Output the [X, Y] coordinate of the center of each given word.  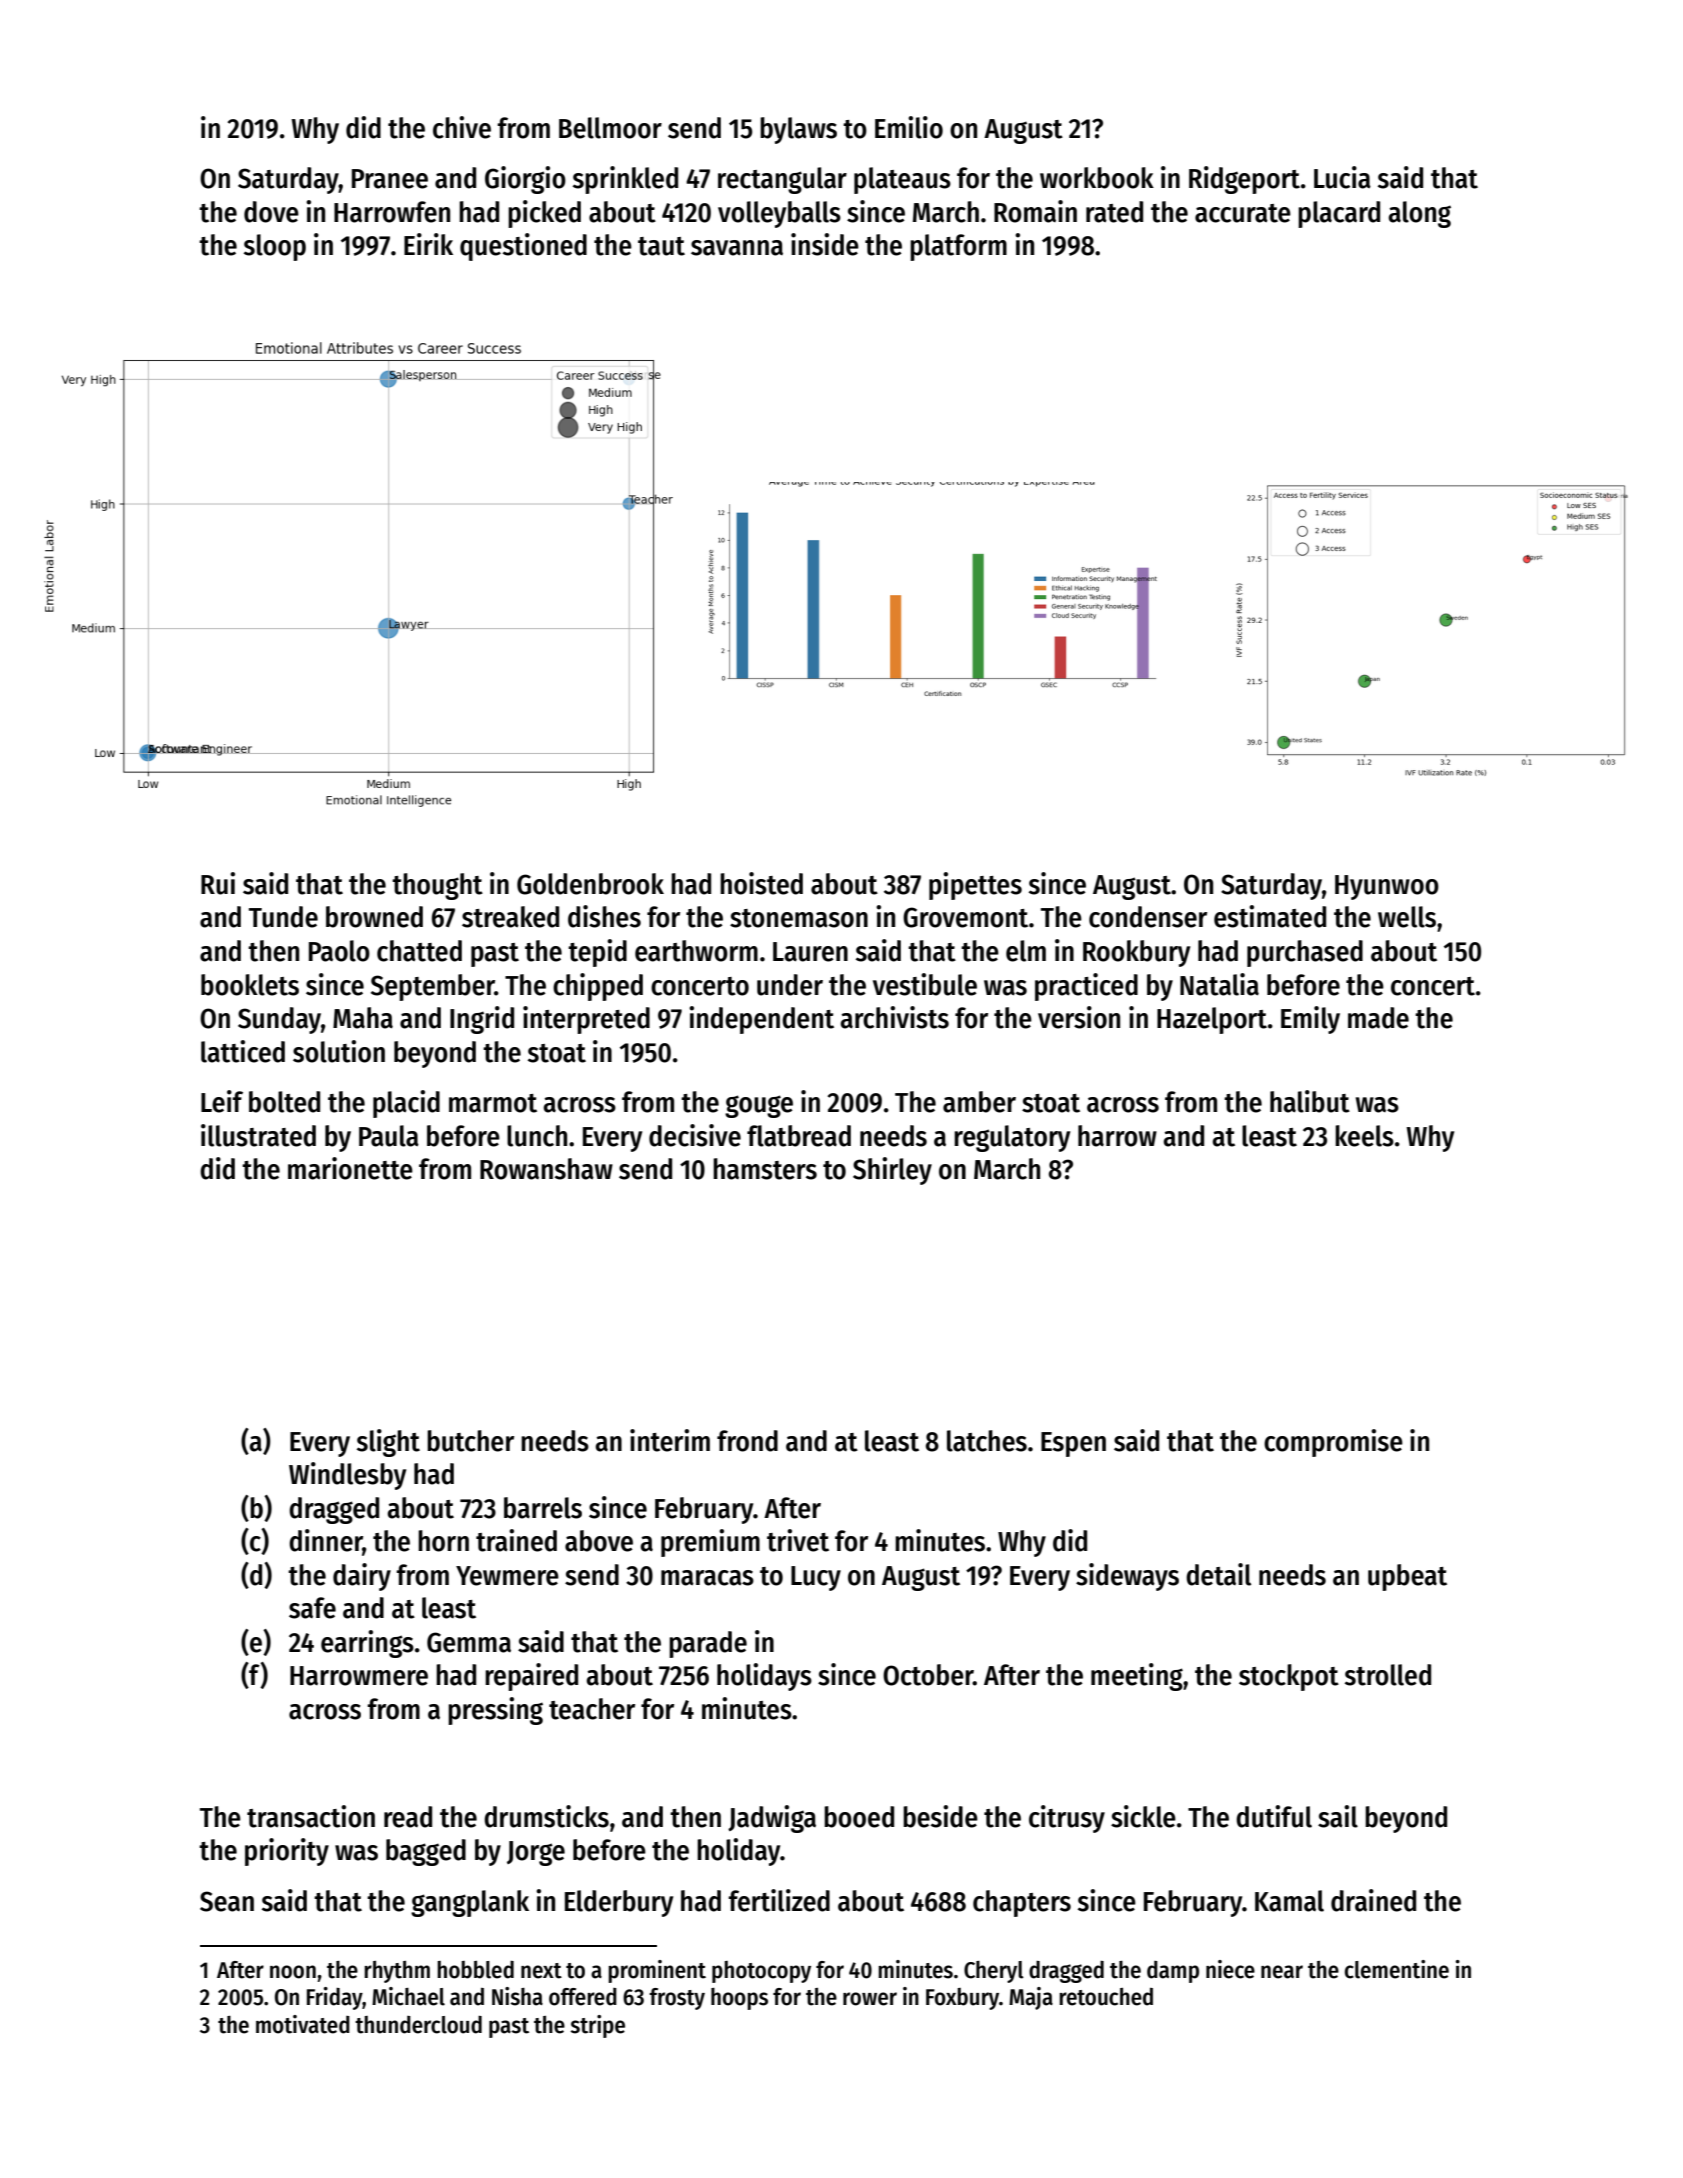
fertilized [779, 1900]
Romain [1035, 211]
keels [1364, 1136]
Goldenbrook [590, 884]
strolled [1388, 1675]
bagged [426, 1852]
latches [987, 1441]
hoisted [761, 883]
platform [958, 247]
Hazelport [1212, 1020]
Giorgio [525, 180]
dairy [362, 1577]
